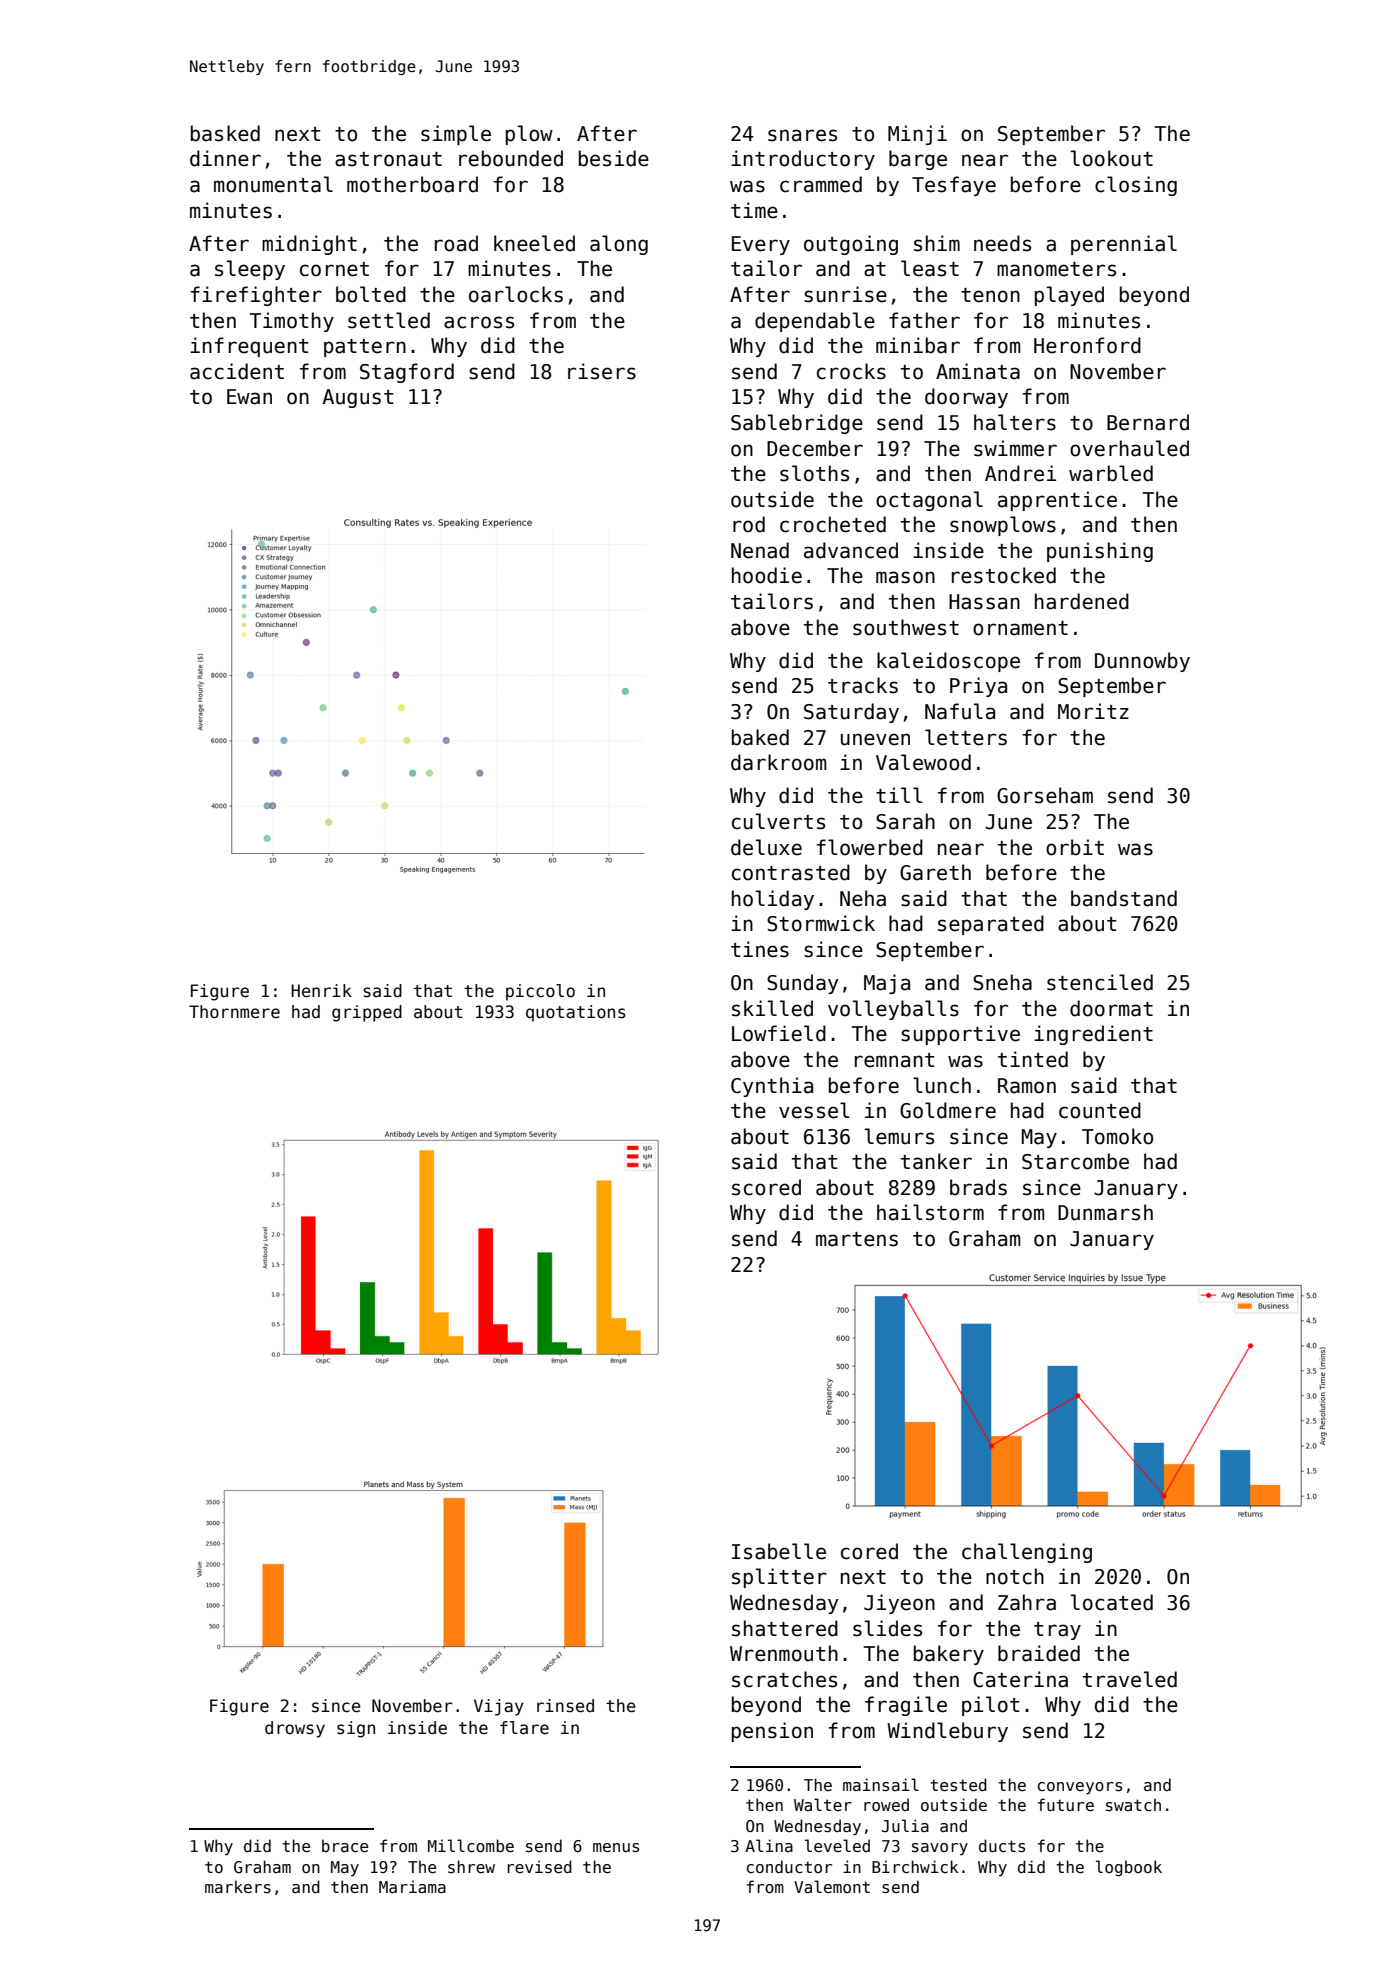 This screenshot has height=1969, width=1386. I want to click on tanker, so click(936, 1161).
